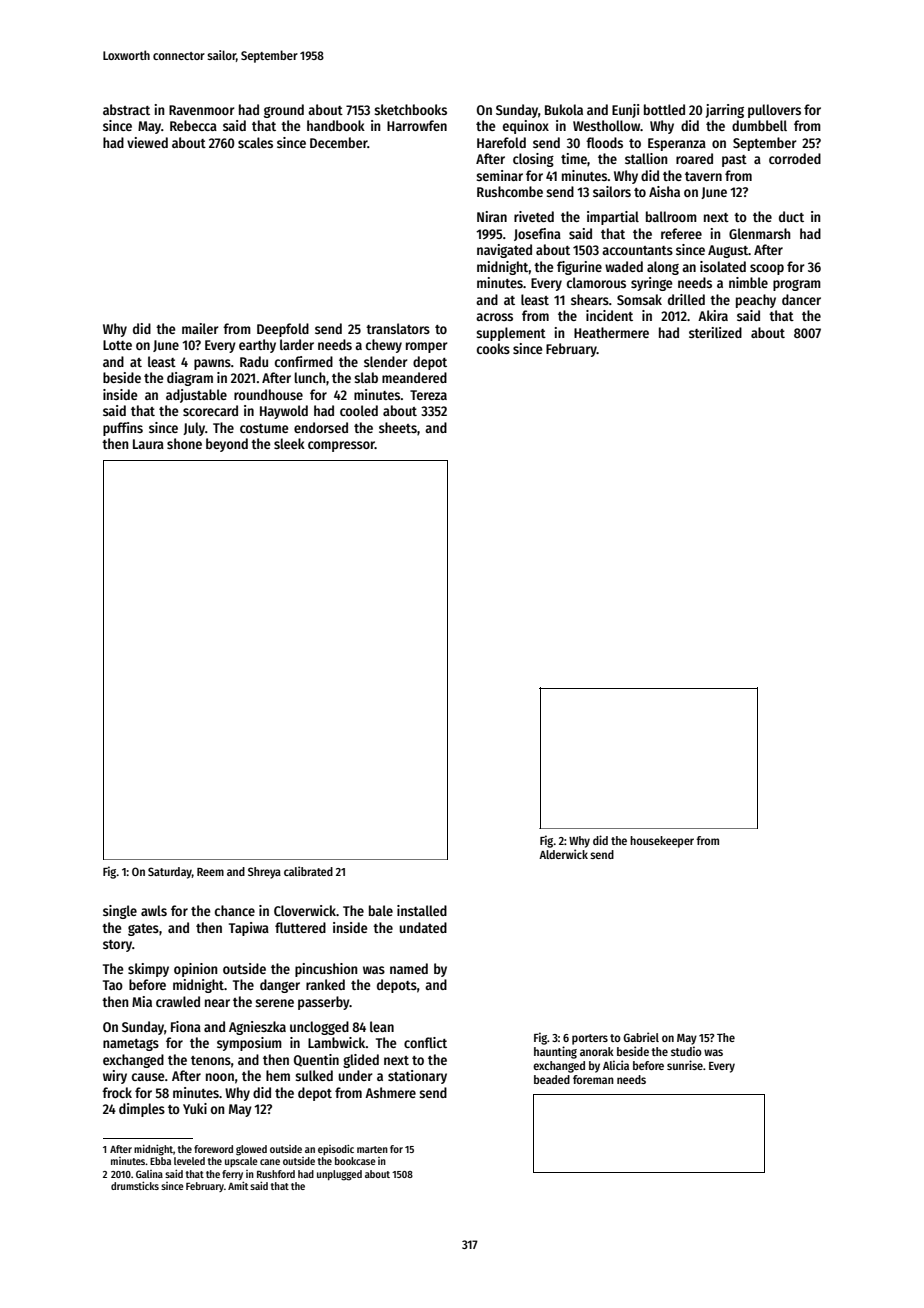 The height and width of the document is (1308, 924). Describe the element at coordinates (686, 1051) in the document. I see `studio` at that location.
